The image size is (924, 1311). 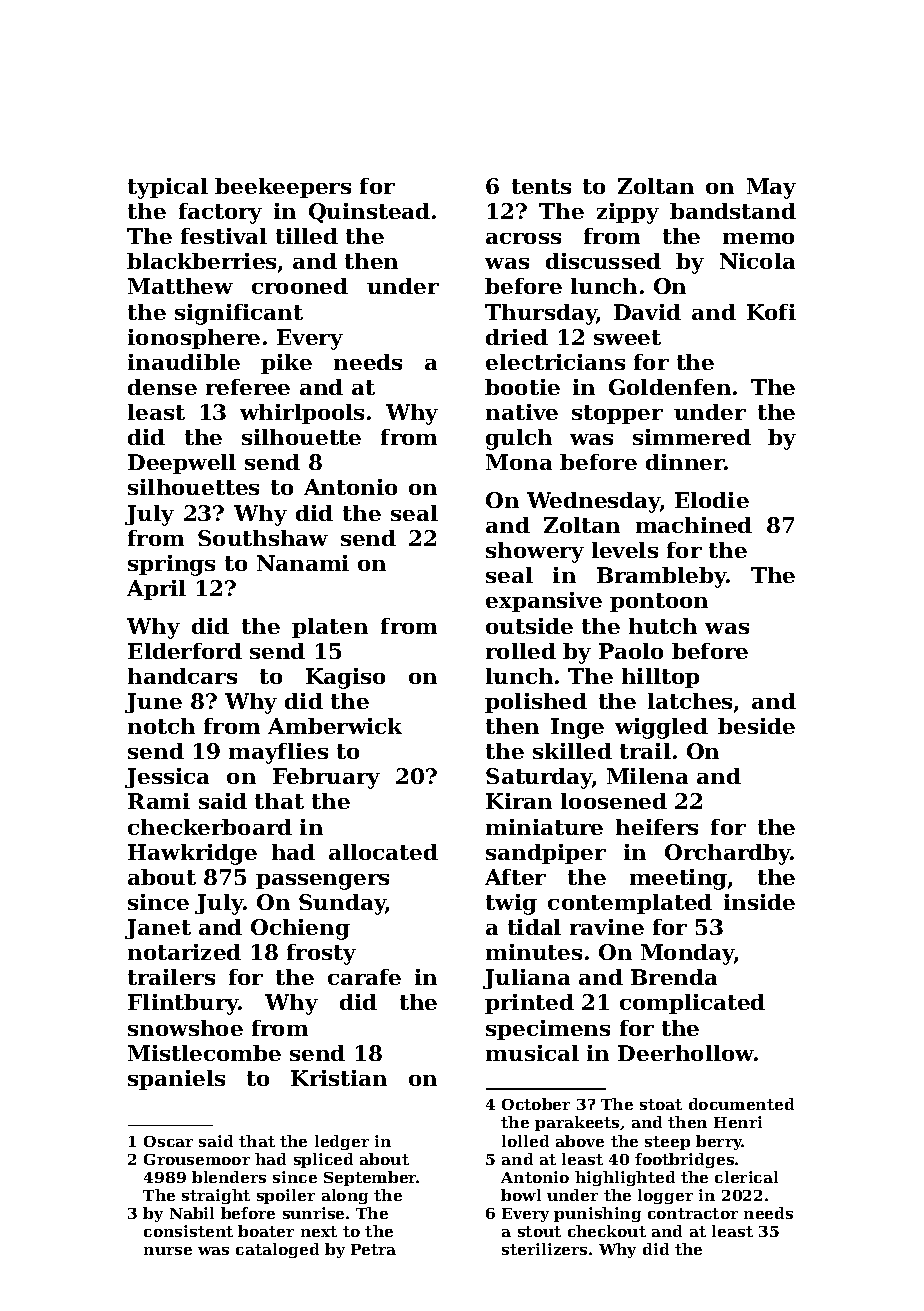 What do you see at coordinates (693, 1213) in the screenshot?
I see `contractor` at bounding box center [693, 1213].
